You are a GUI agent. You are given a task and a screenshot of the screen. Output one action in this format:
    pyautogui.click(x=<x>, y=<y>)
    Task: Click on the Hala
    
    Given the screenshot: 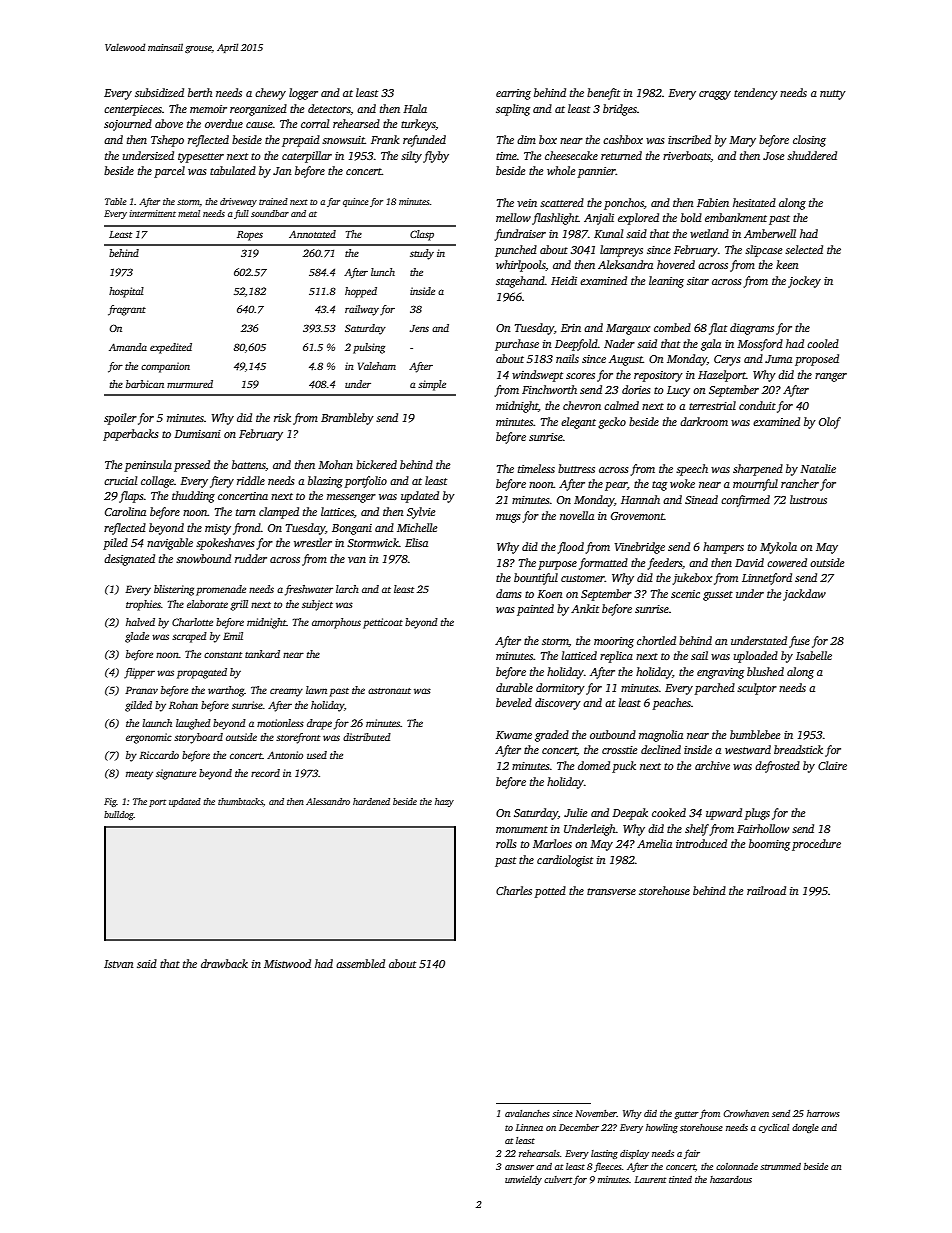 What is the action you would take?
    pyautogui.click(x=415, y=108)
